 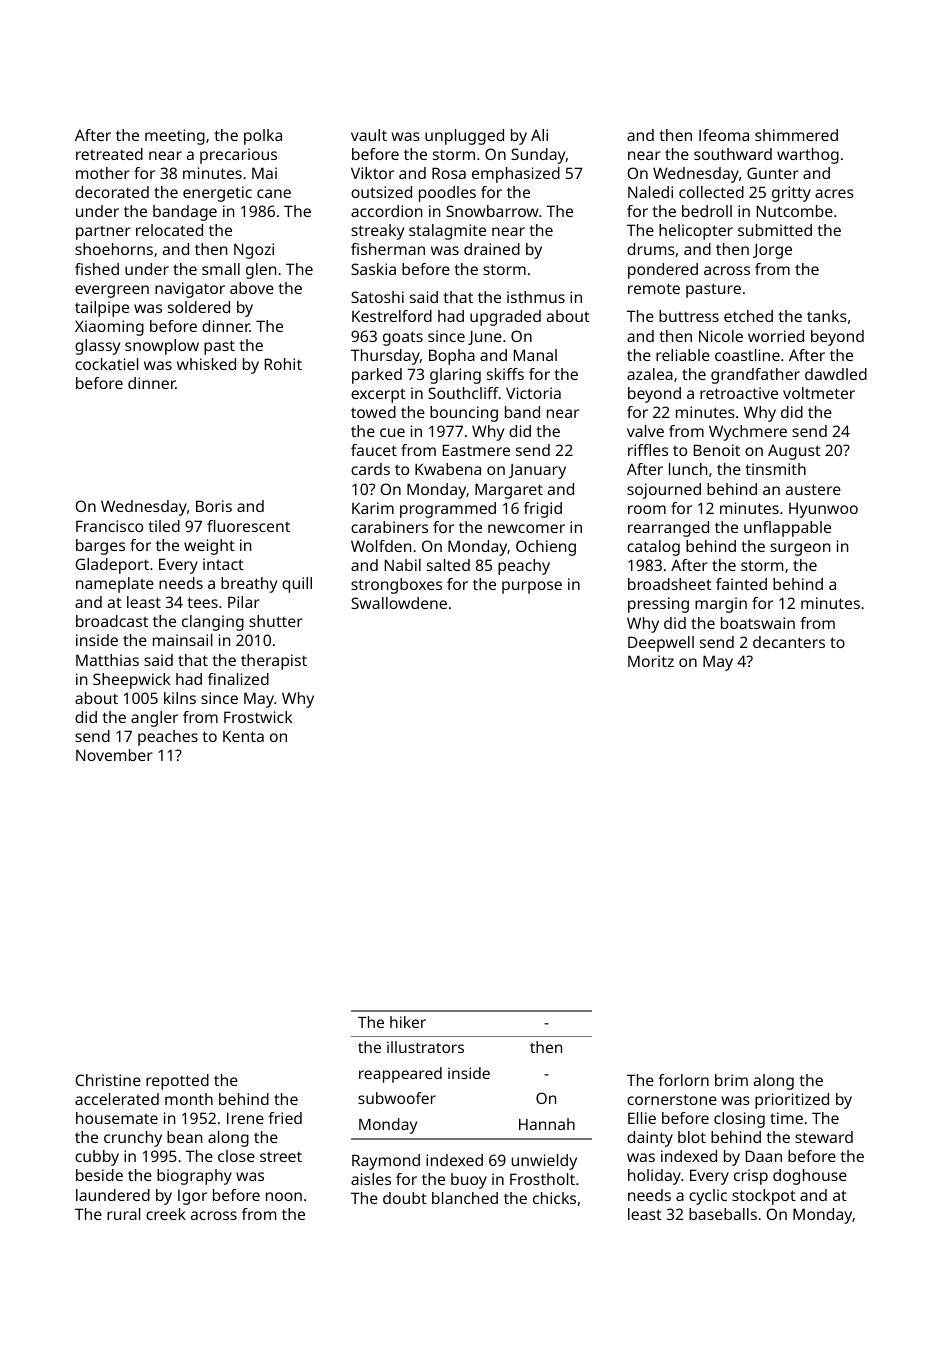 I want to click on decanters, so click(x=789, y=642).
